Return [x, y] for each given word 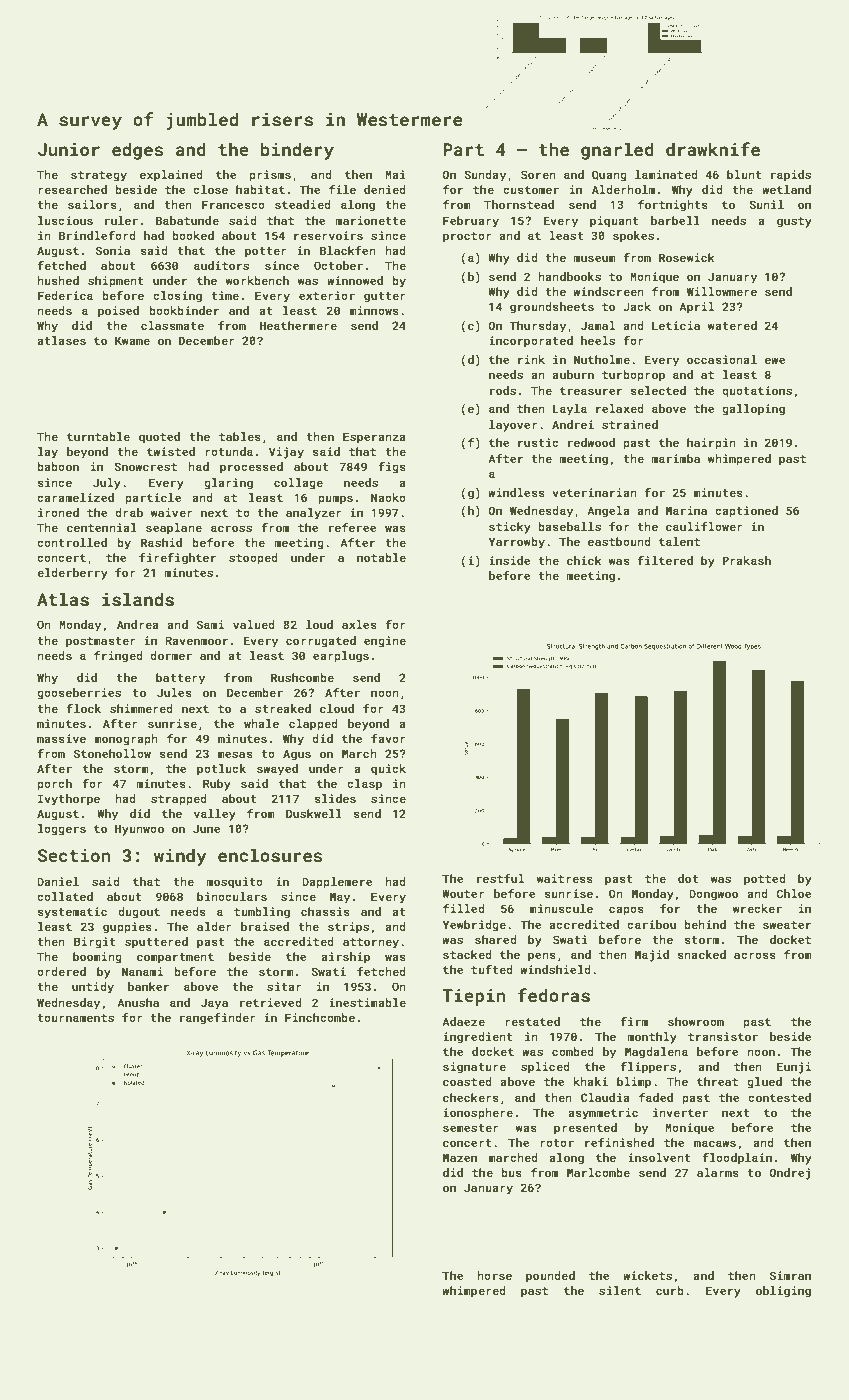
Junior [69, 149]
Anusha [138, 1002]
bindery [297, 151]
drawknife [713, 149]
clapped [313, 725]
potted [765, 880]
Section [74, 855]
